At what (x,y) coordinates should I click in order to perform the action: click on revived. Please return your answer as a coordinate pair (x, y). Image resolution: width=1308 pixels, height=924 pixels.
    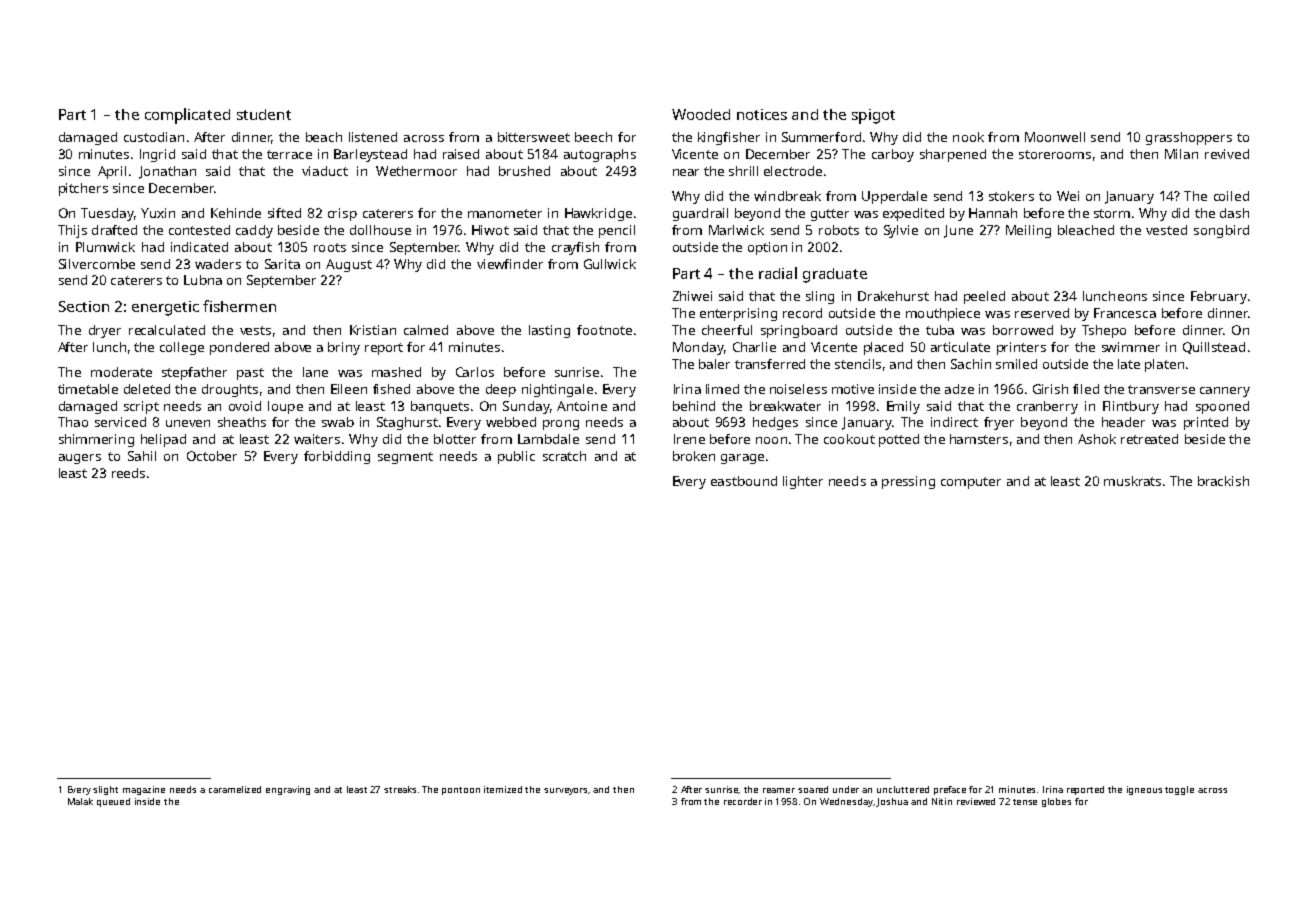
    Looking at the image, I should click on (1227, 154).
